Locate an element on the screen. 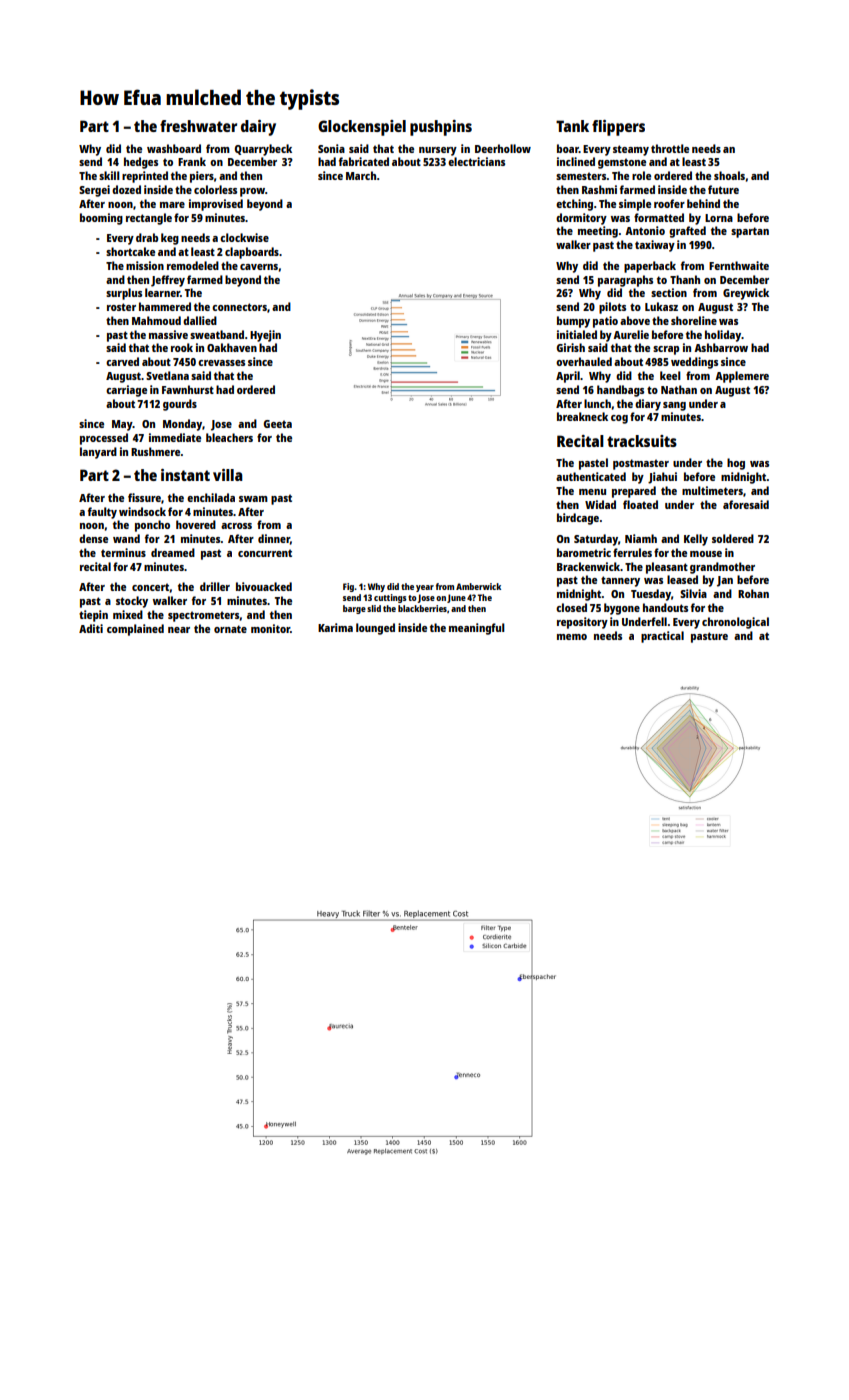 The width and height of the screenshot is (849, 1400). scrap is located at coordinates (666, 350).
